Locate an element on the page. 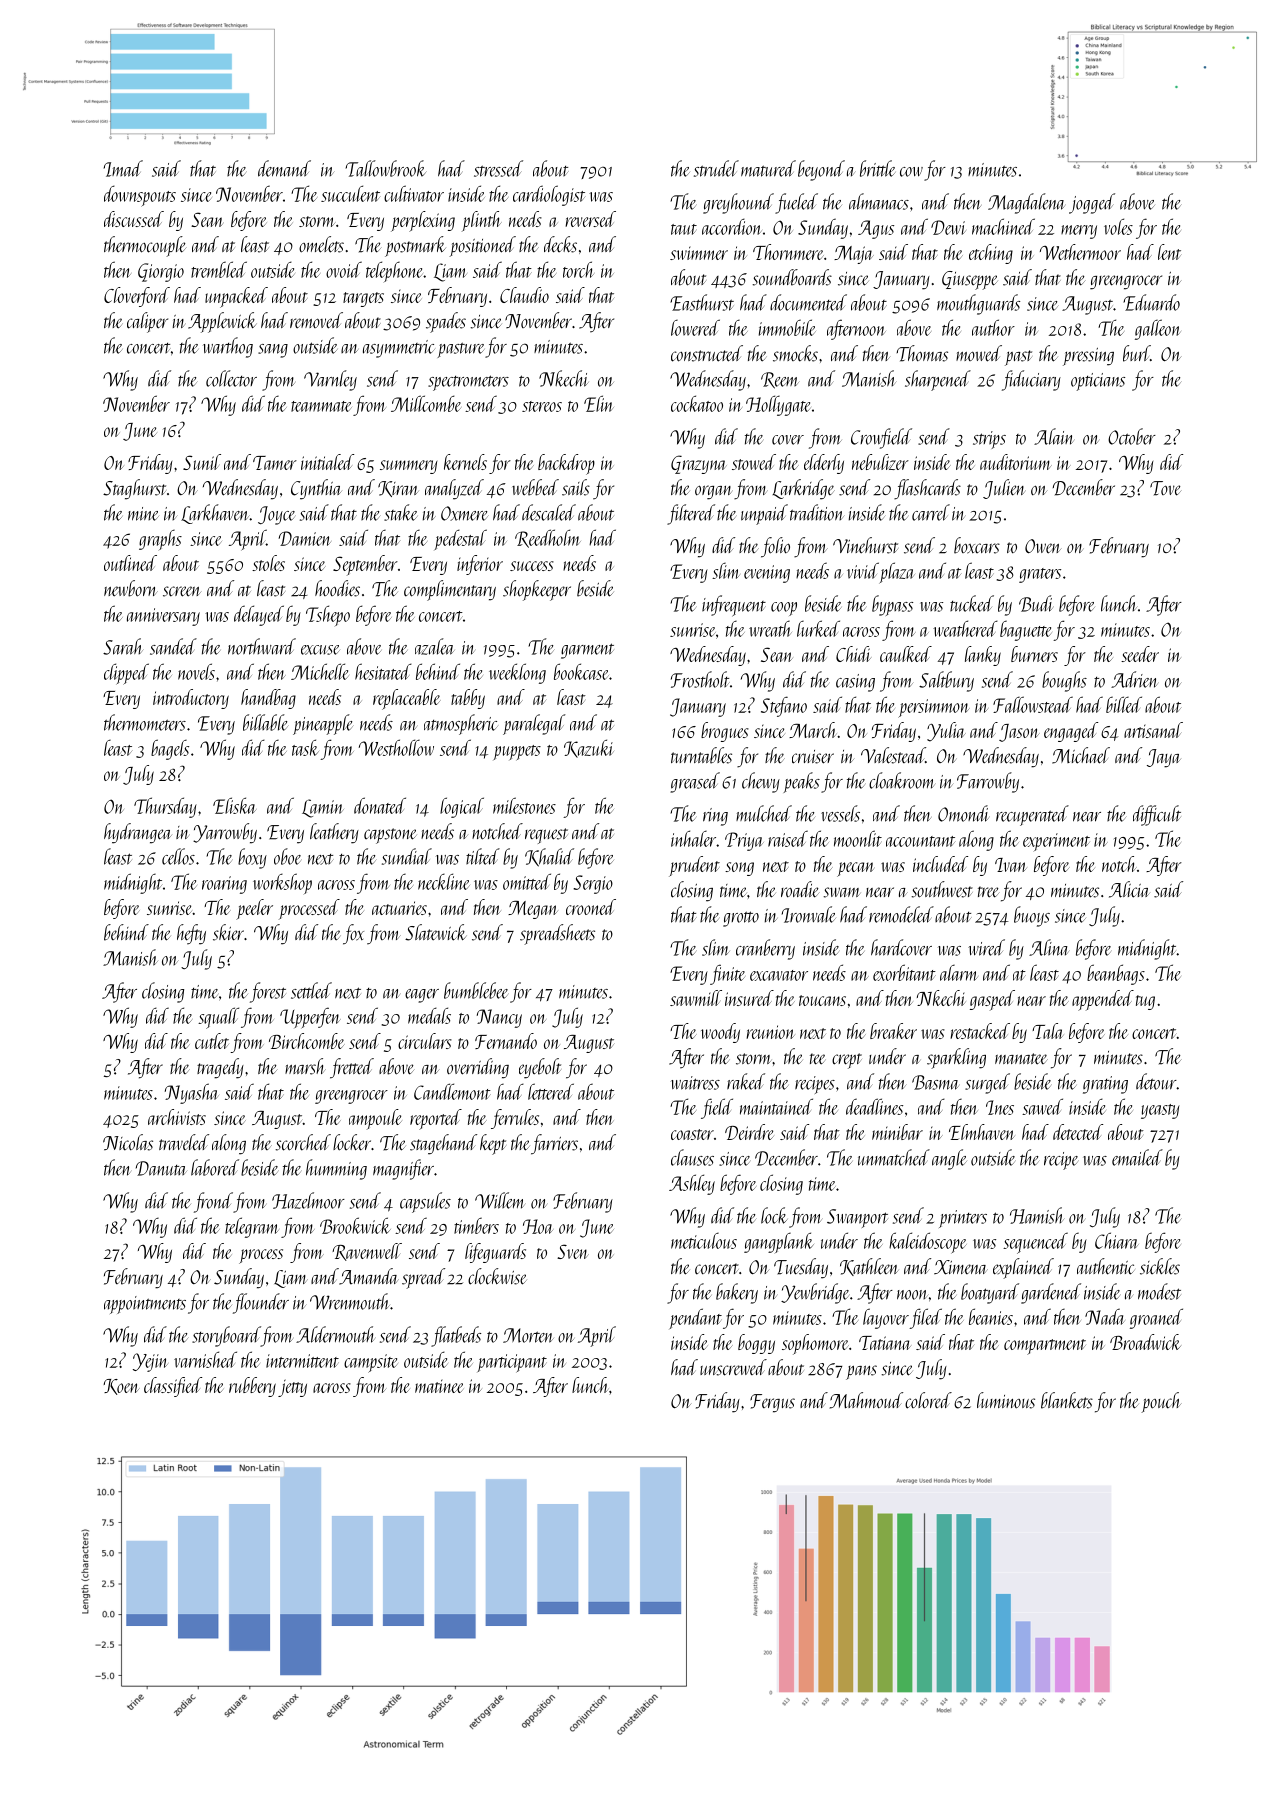  bakery is located at coordinates (737, 1293).
